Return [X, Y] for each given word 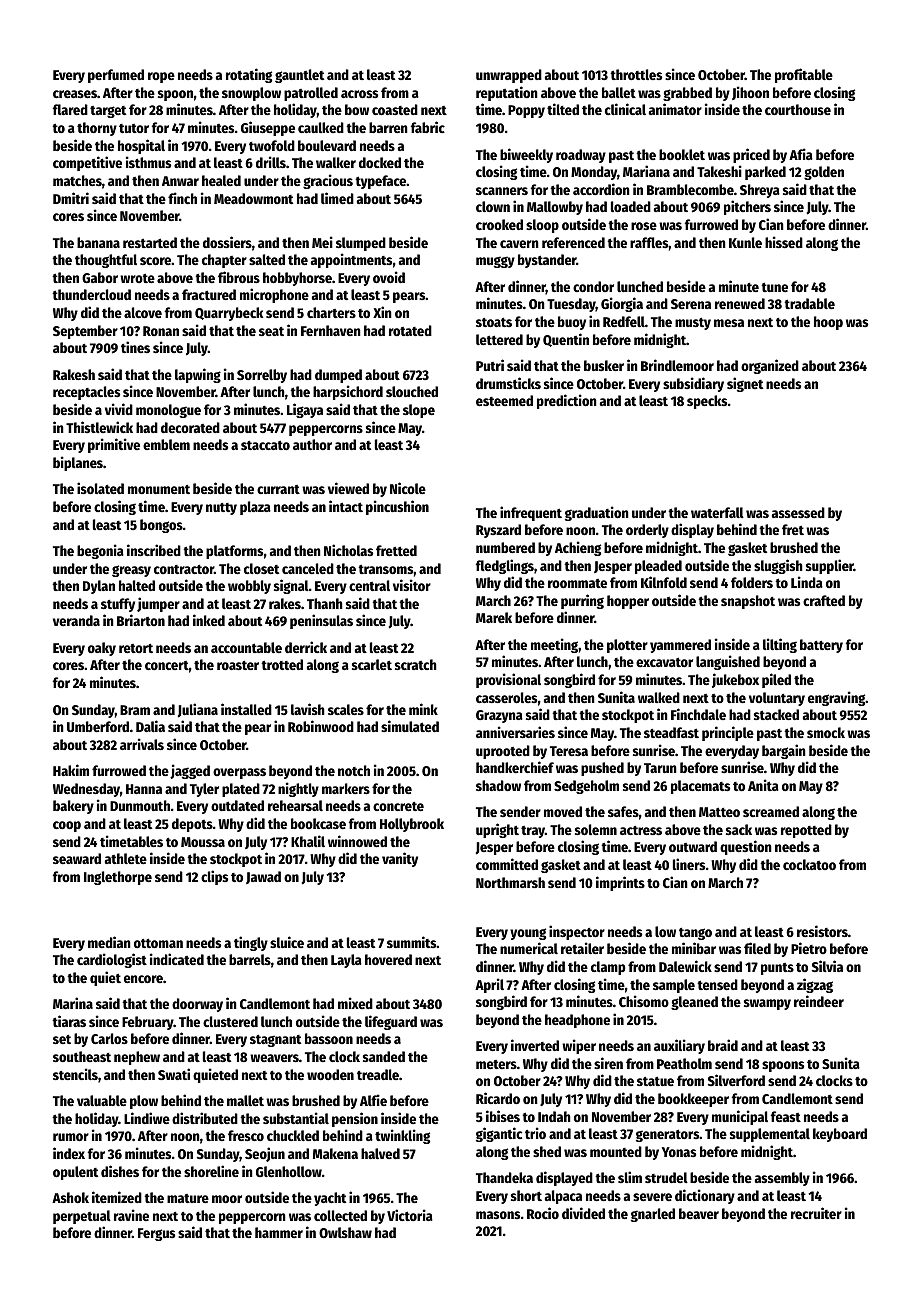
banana [98, 242]
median [109, 942]
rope [161, 77]
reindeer [819, 1001]
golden [824, 173]
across [359, 94]
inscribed [154, 550]
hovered [388, 959]
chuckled [293, 1135]
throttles [636, 74]
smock [826, 732]
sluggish [778, 566]
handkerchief [515, 767]
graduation [597, 513]
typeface [381, 182]
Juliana [198, 710]
